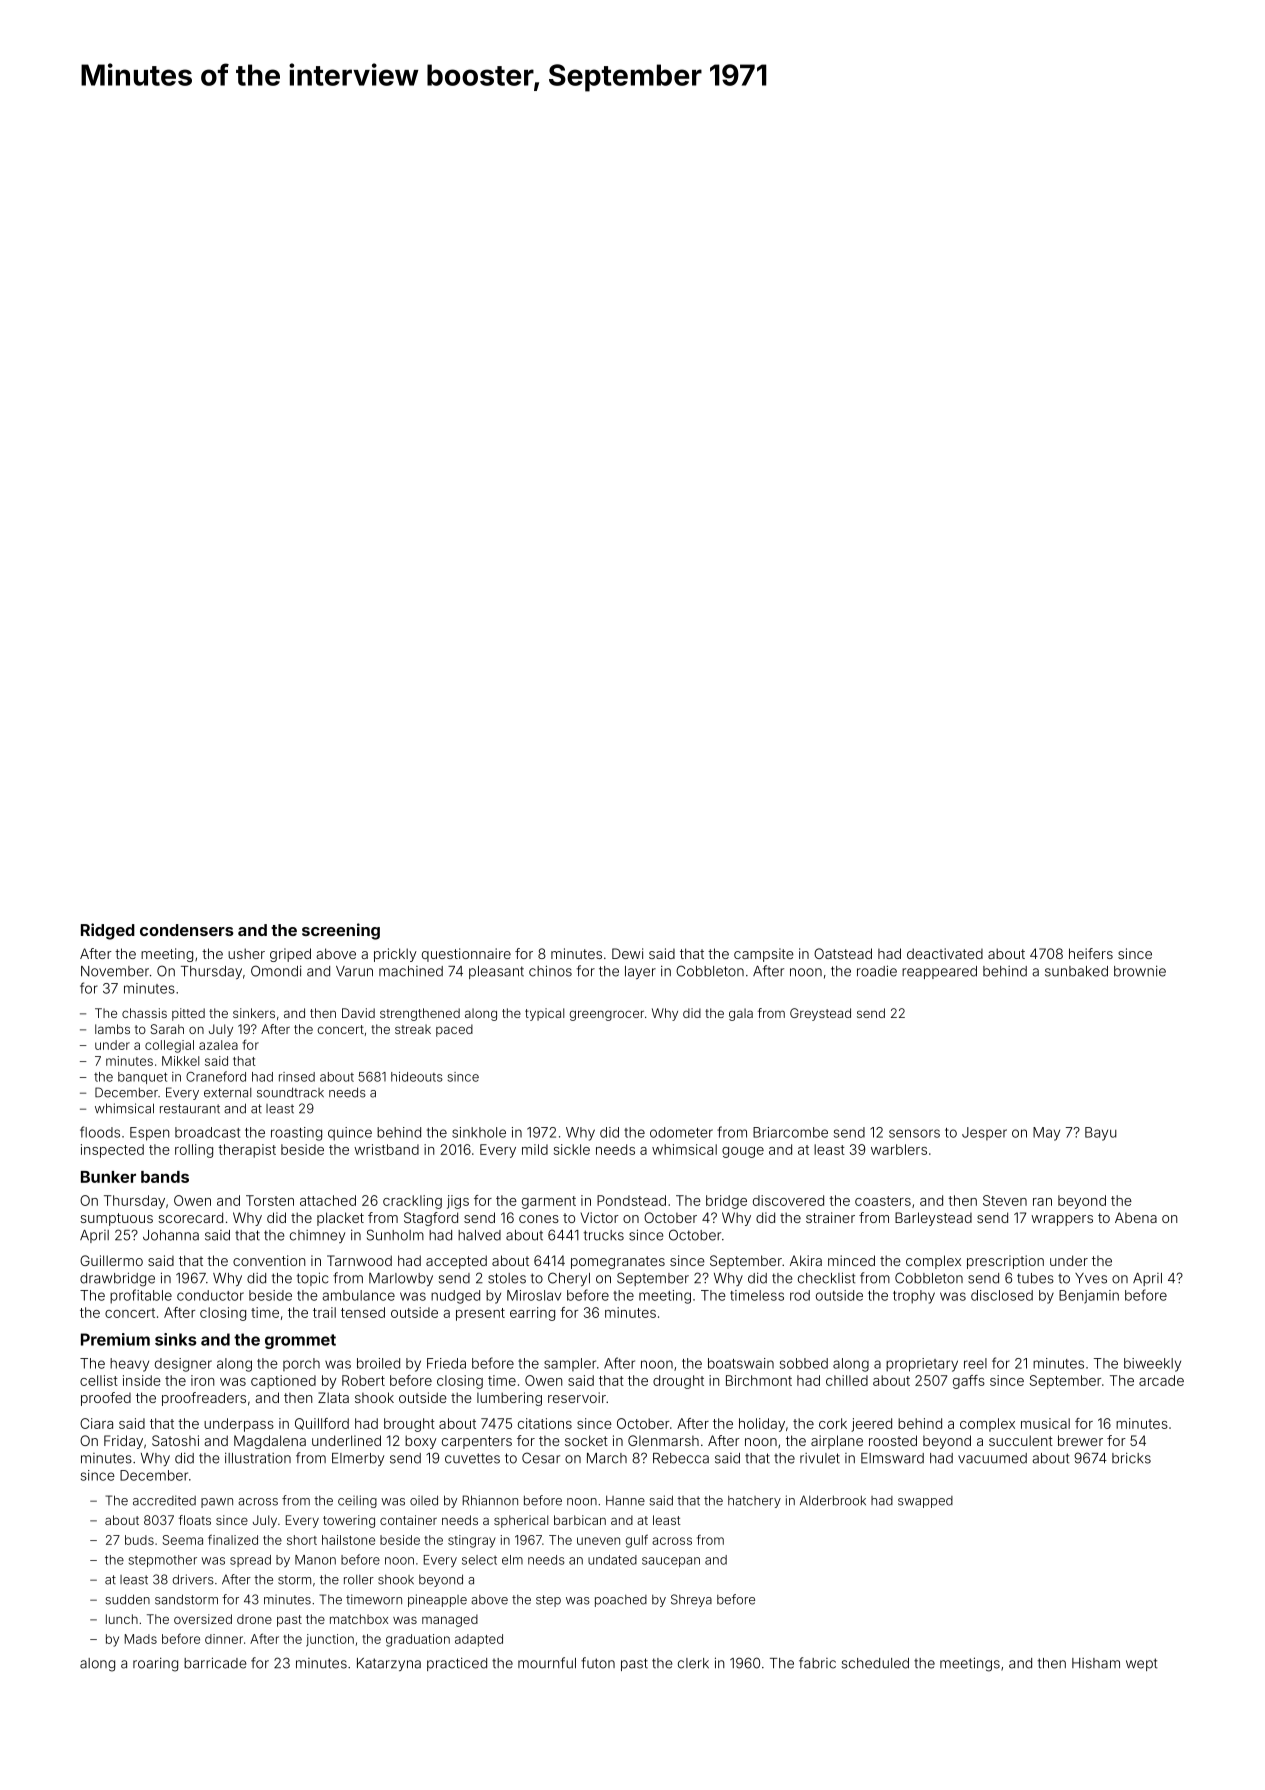 Image resolution: width=1265 pixels, height=1790 pixels. Describe the element at coordinates (691, 1600) in the page. I see `Shreya` at that location.
